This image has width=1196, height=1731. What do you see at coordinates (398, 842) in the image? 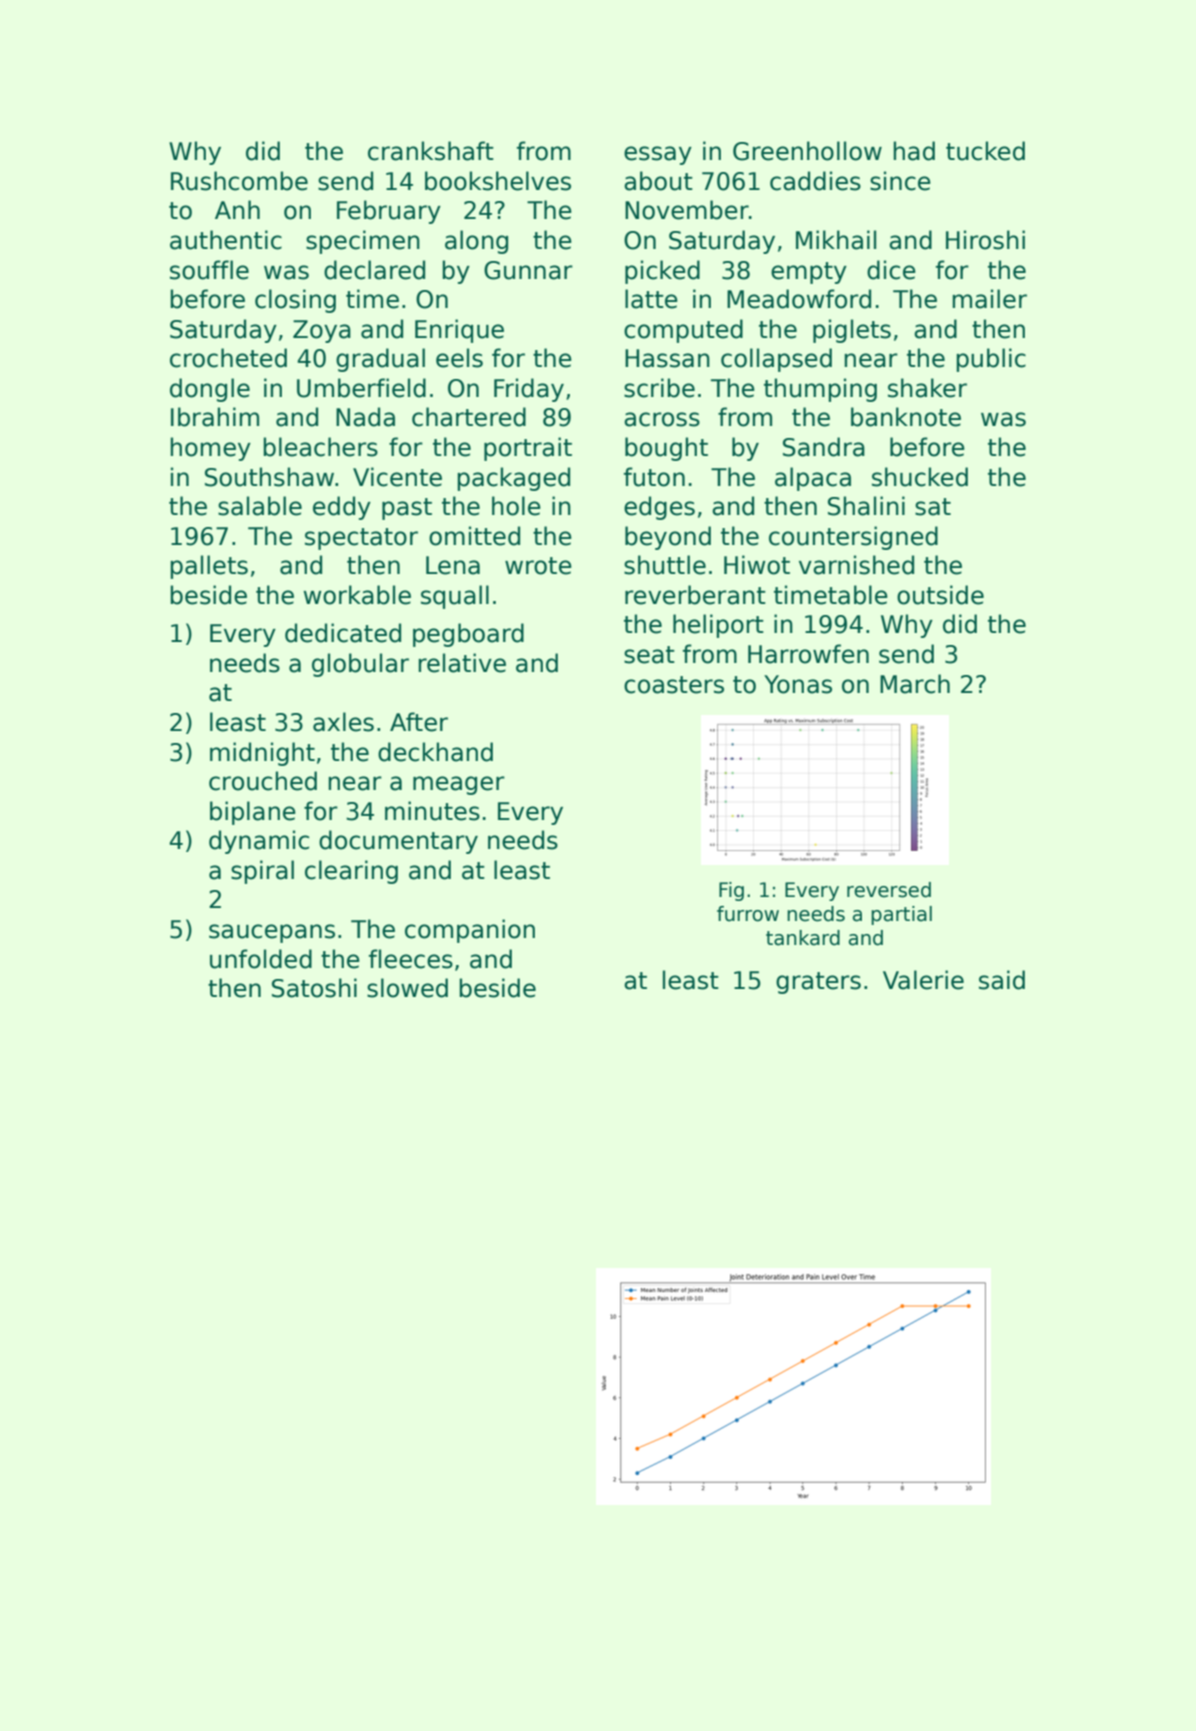
I see `documentary` at bounding box center [398, 842].
